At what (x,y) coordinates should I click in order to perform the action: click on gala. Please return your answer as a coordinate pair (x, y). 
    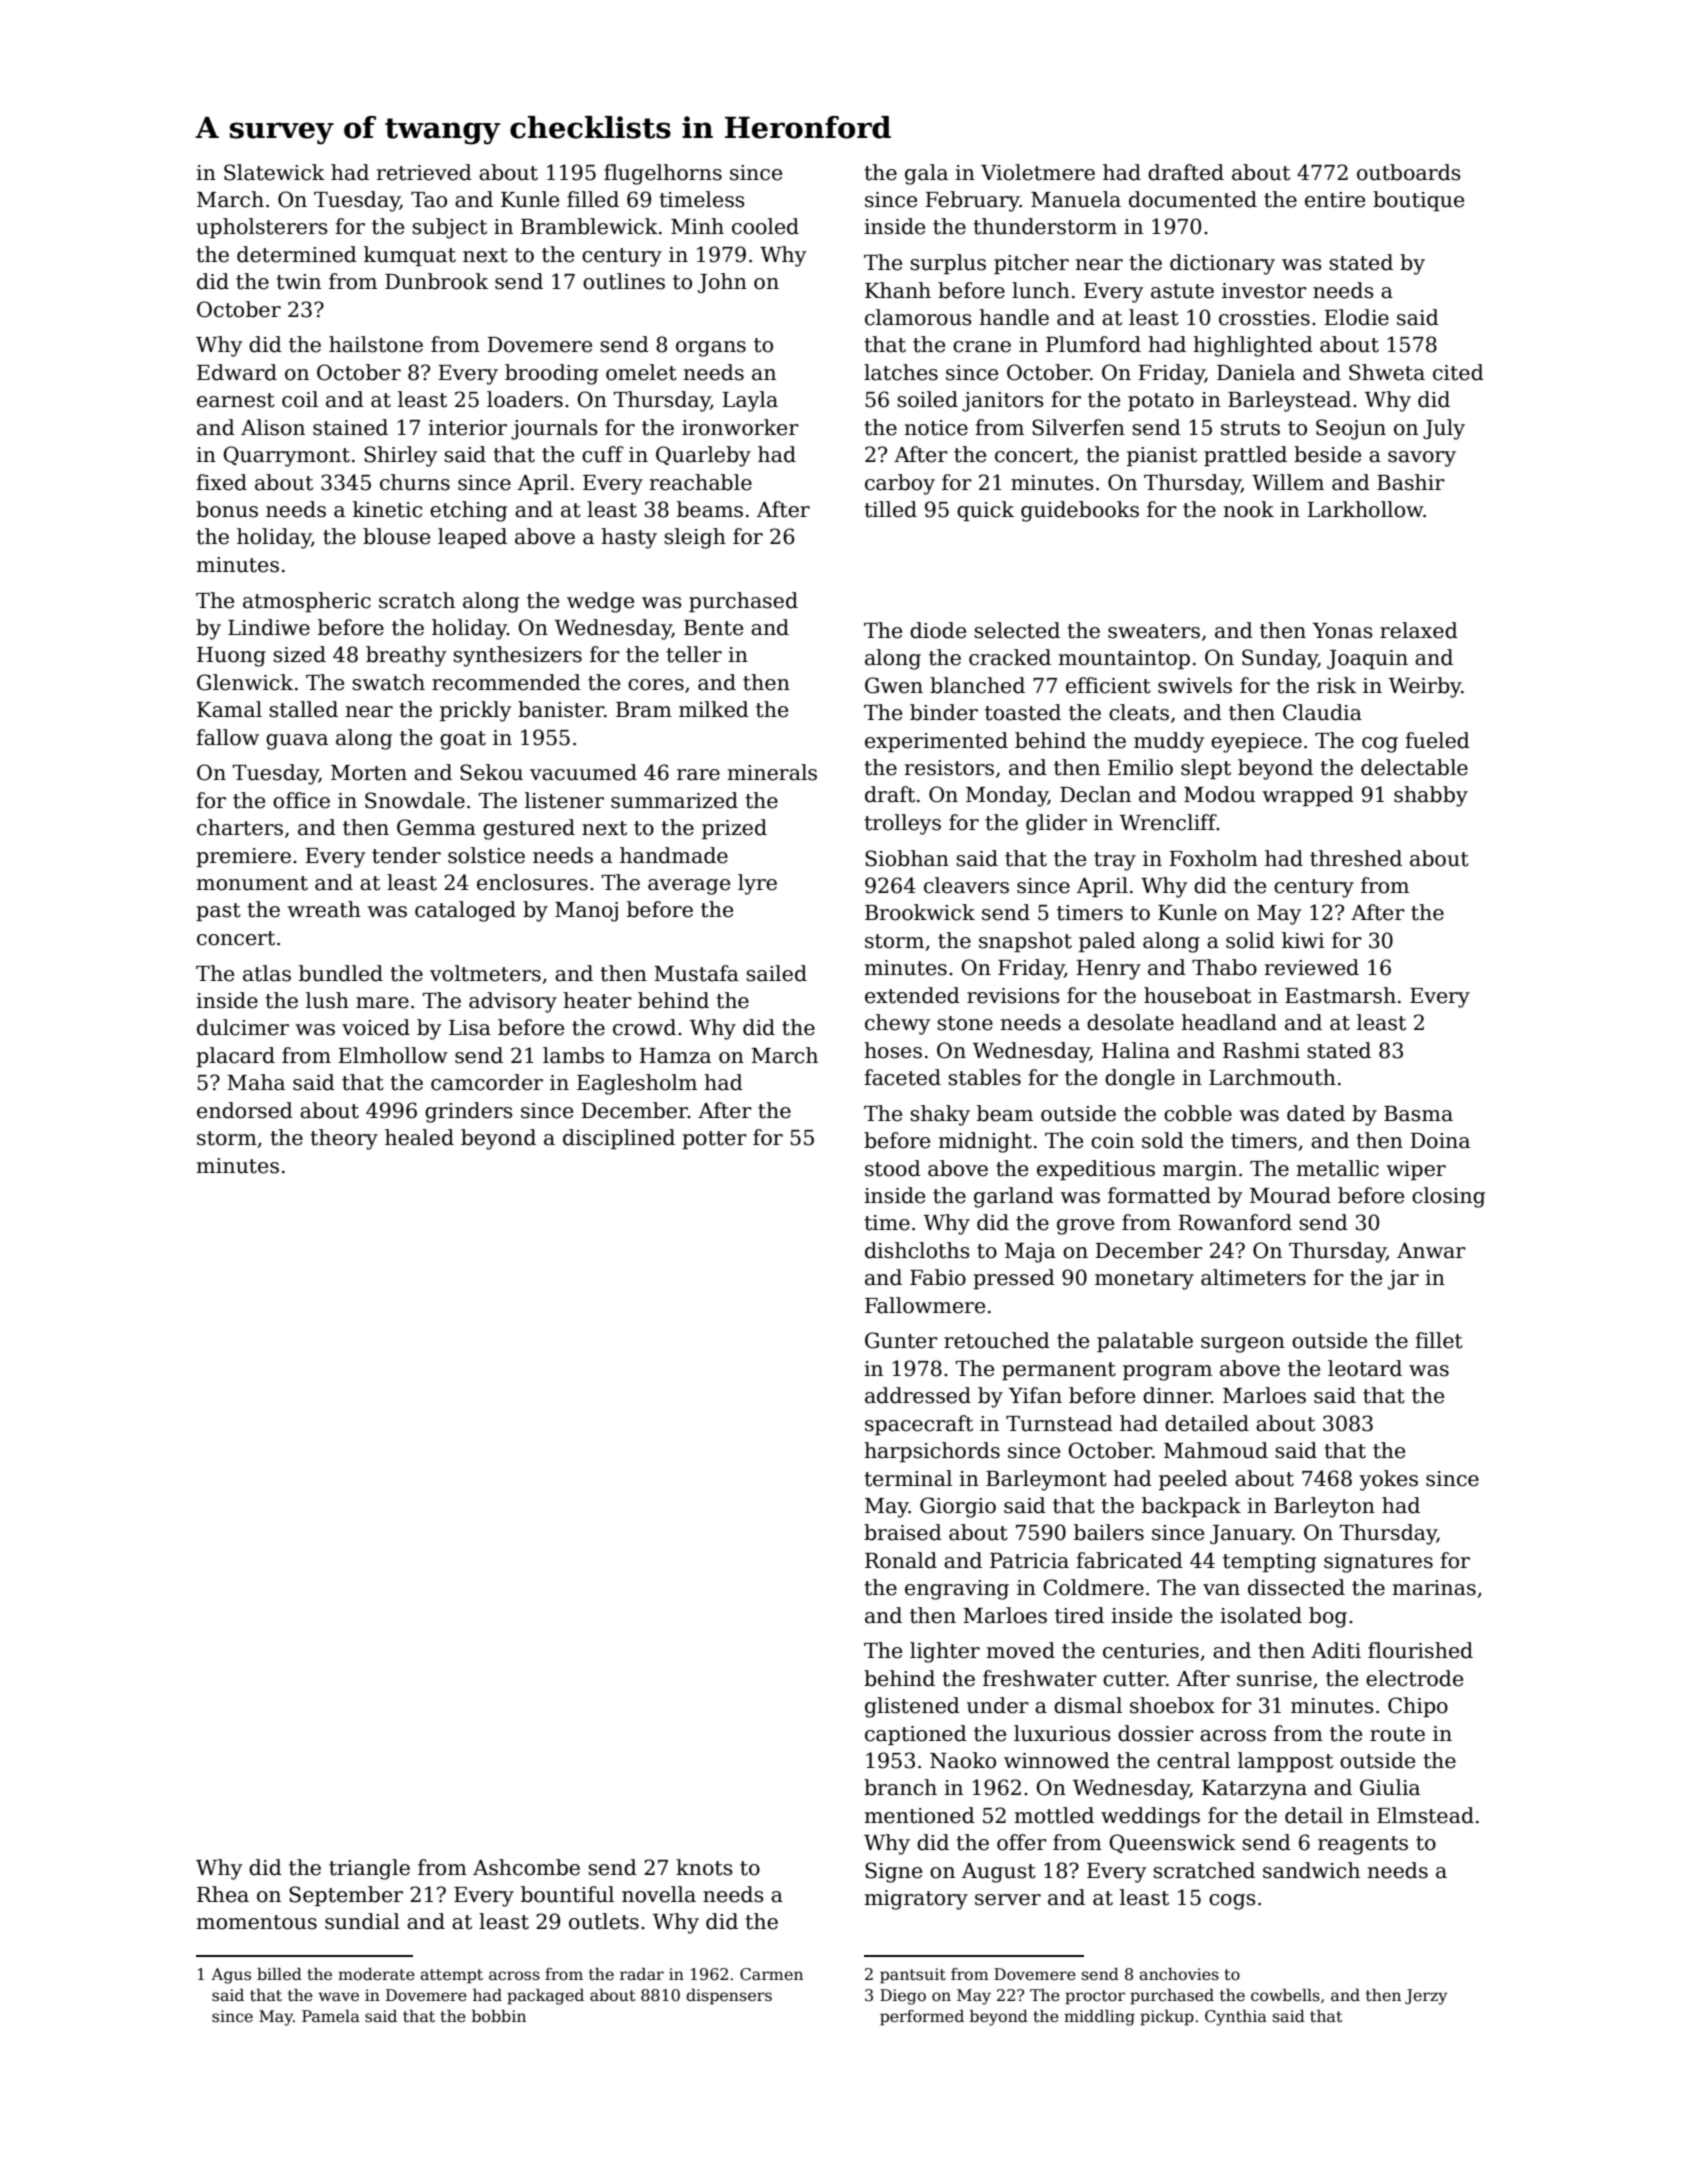
    Looking at the image, I should click on (926, 174).
